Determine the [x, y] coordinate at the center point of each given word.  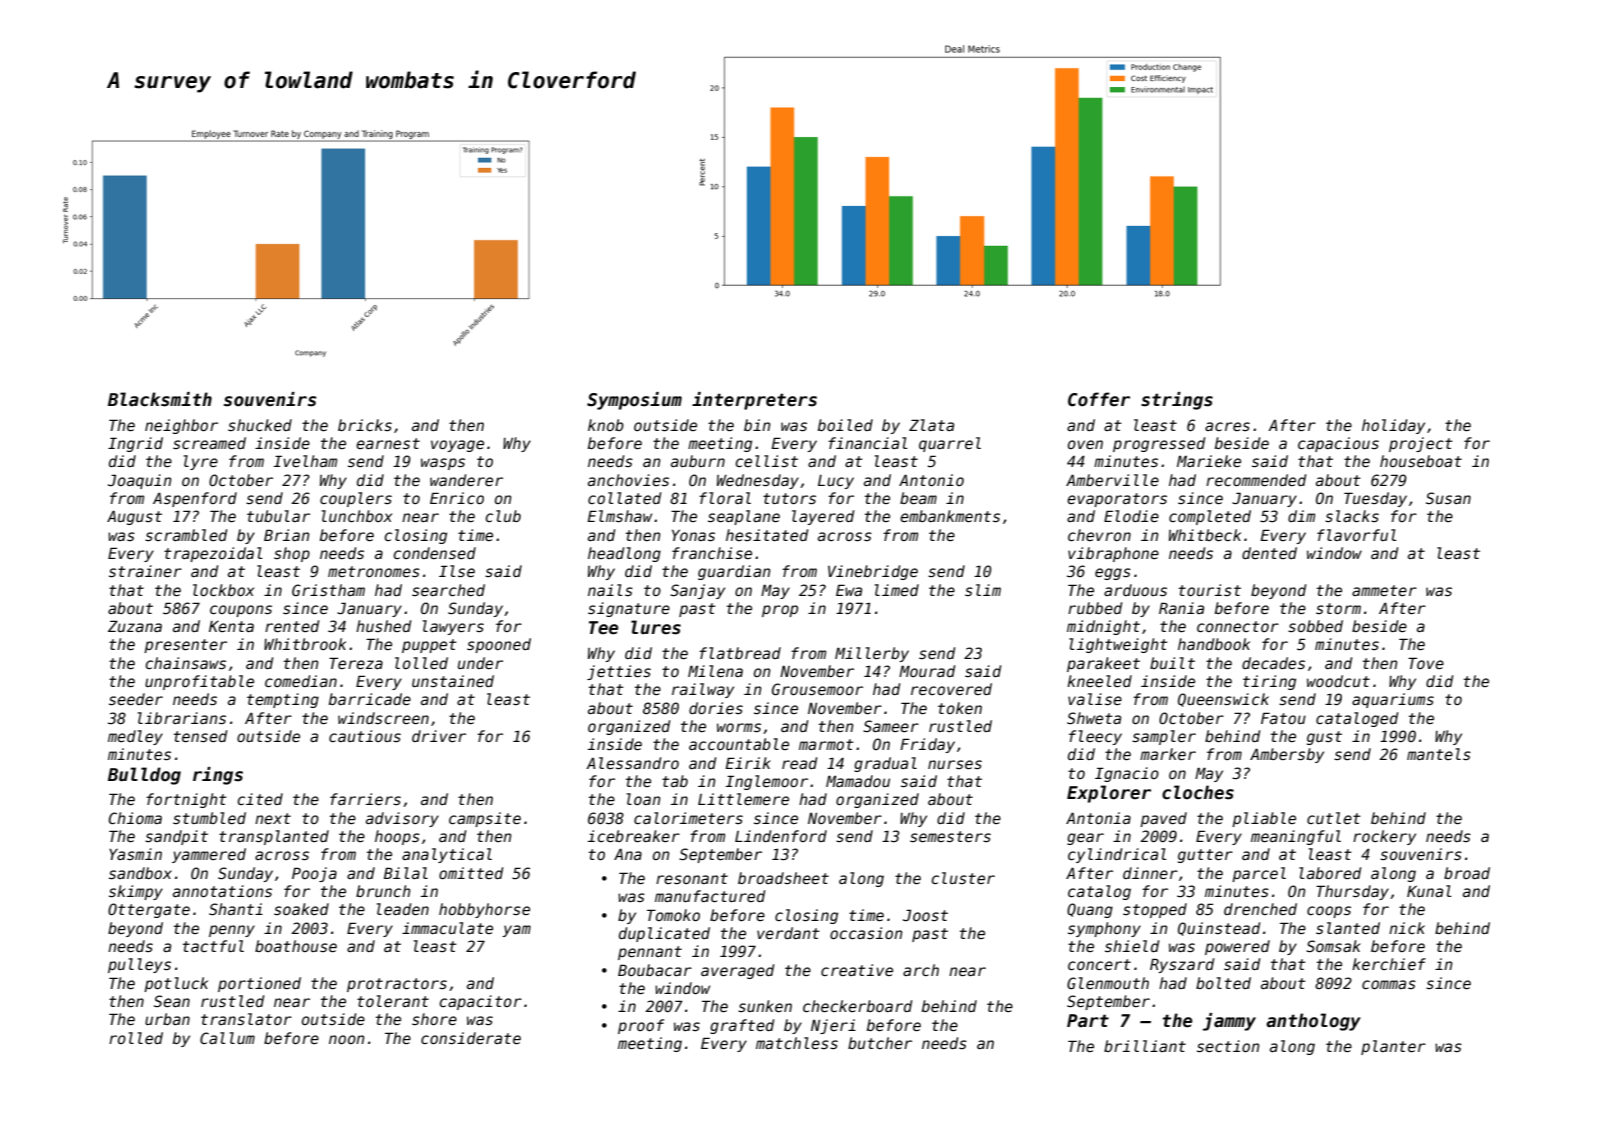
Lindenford [781, 836]
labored [1330, 873]
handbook [1214, 644]
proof [641, 1026]
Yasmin [135, 854]
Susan [1448, 498]
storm [1338, 608]
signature [629, 609]
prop [780, 611]
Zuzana [135, 626]
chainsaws [185, 663]
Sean [172, 1001]
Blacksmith [160, 399]
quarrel [950, 444]
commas [1389, 984]
